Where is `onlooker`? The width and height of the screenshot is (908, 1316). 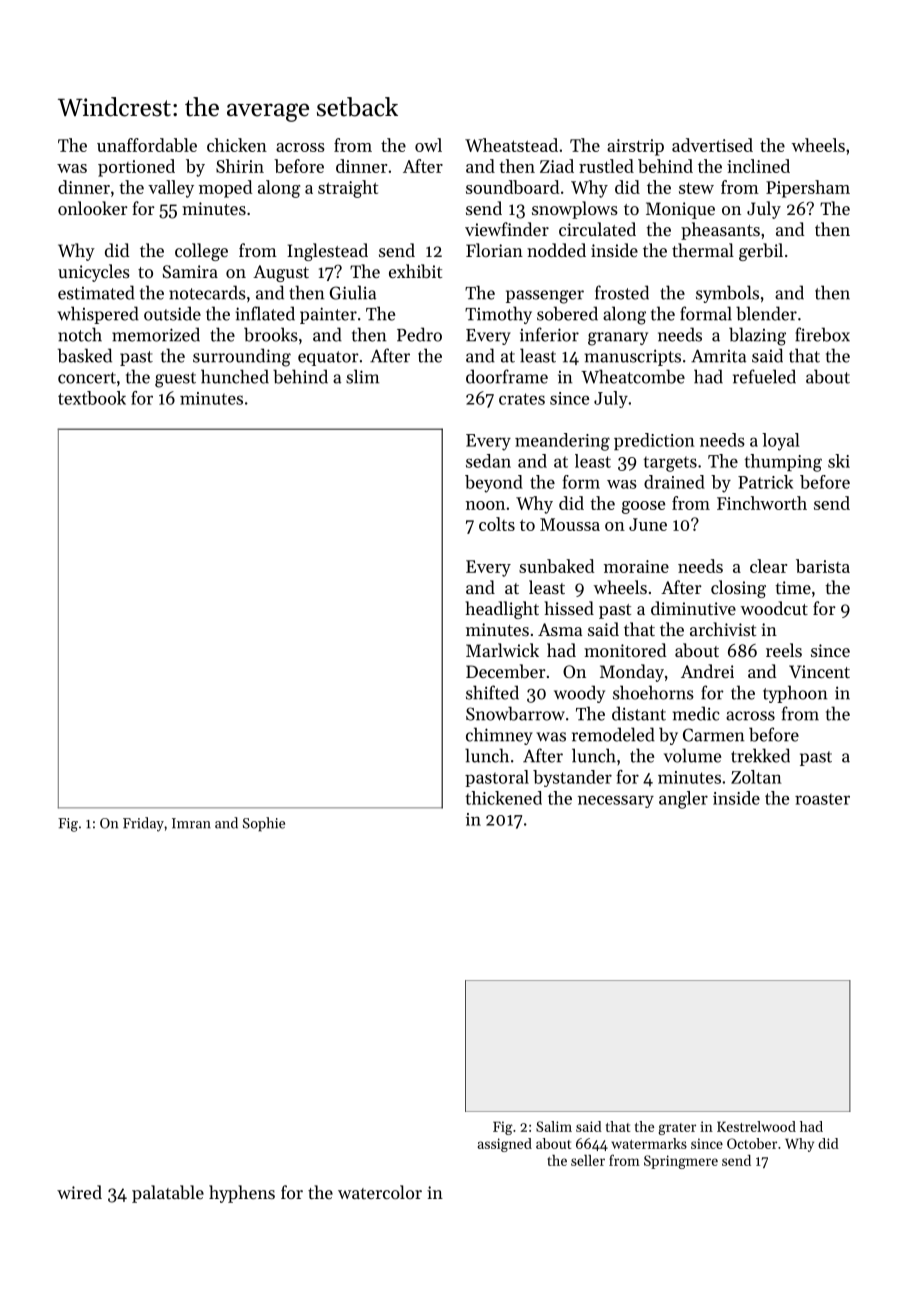 onlooker is located at coordinates (93, 208).
